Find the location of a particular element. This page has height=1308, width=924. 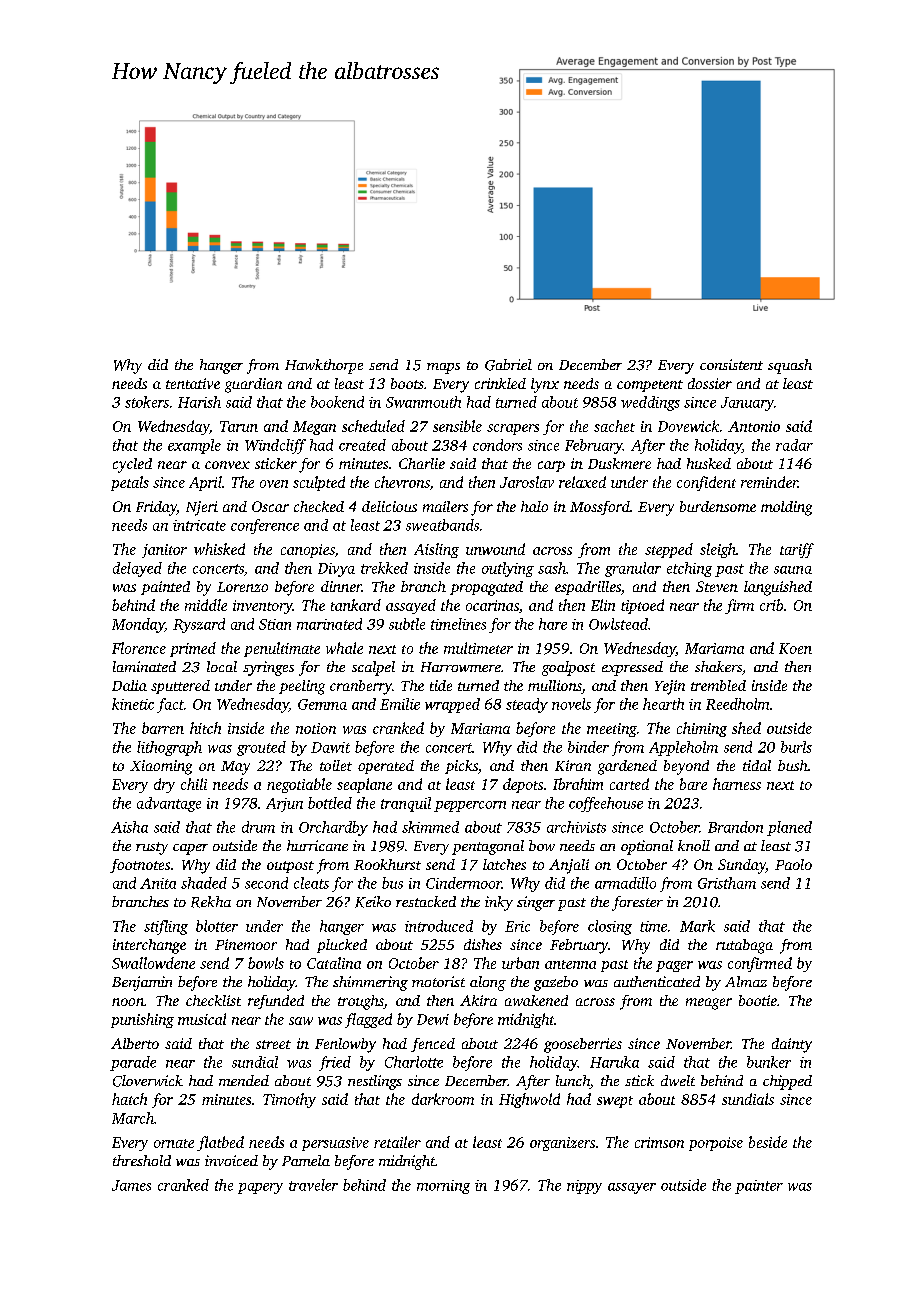

tentative is located at coordinates (193, 383).
